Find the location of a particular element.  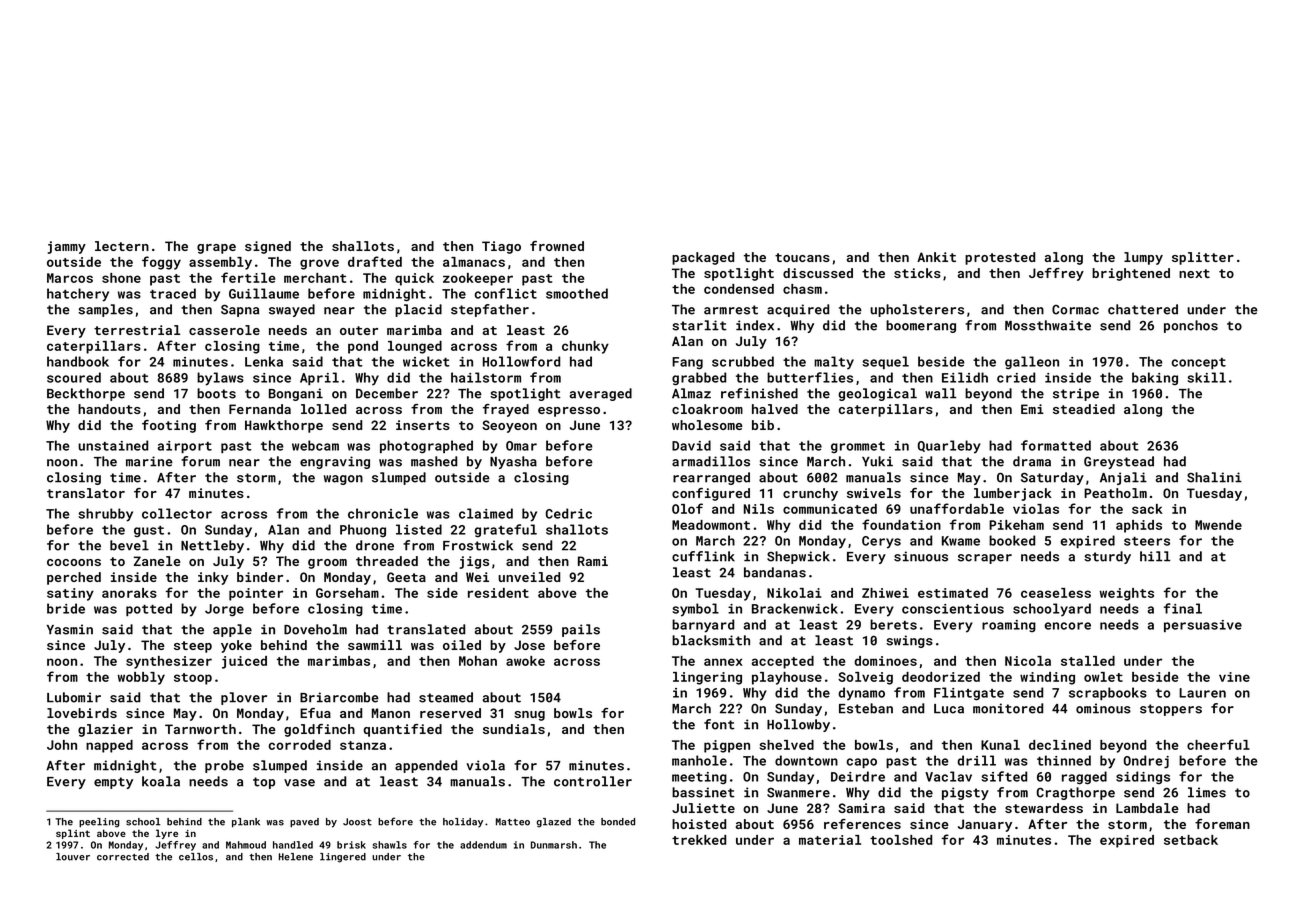

smoothed is located at coordinates (577, 293).
